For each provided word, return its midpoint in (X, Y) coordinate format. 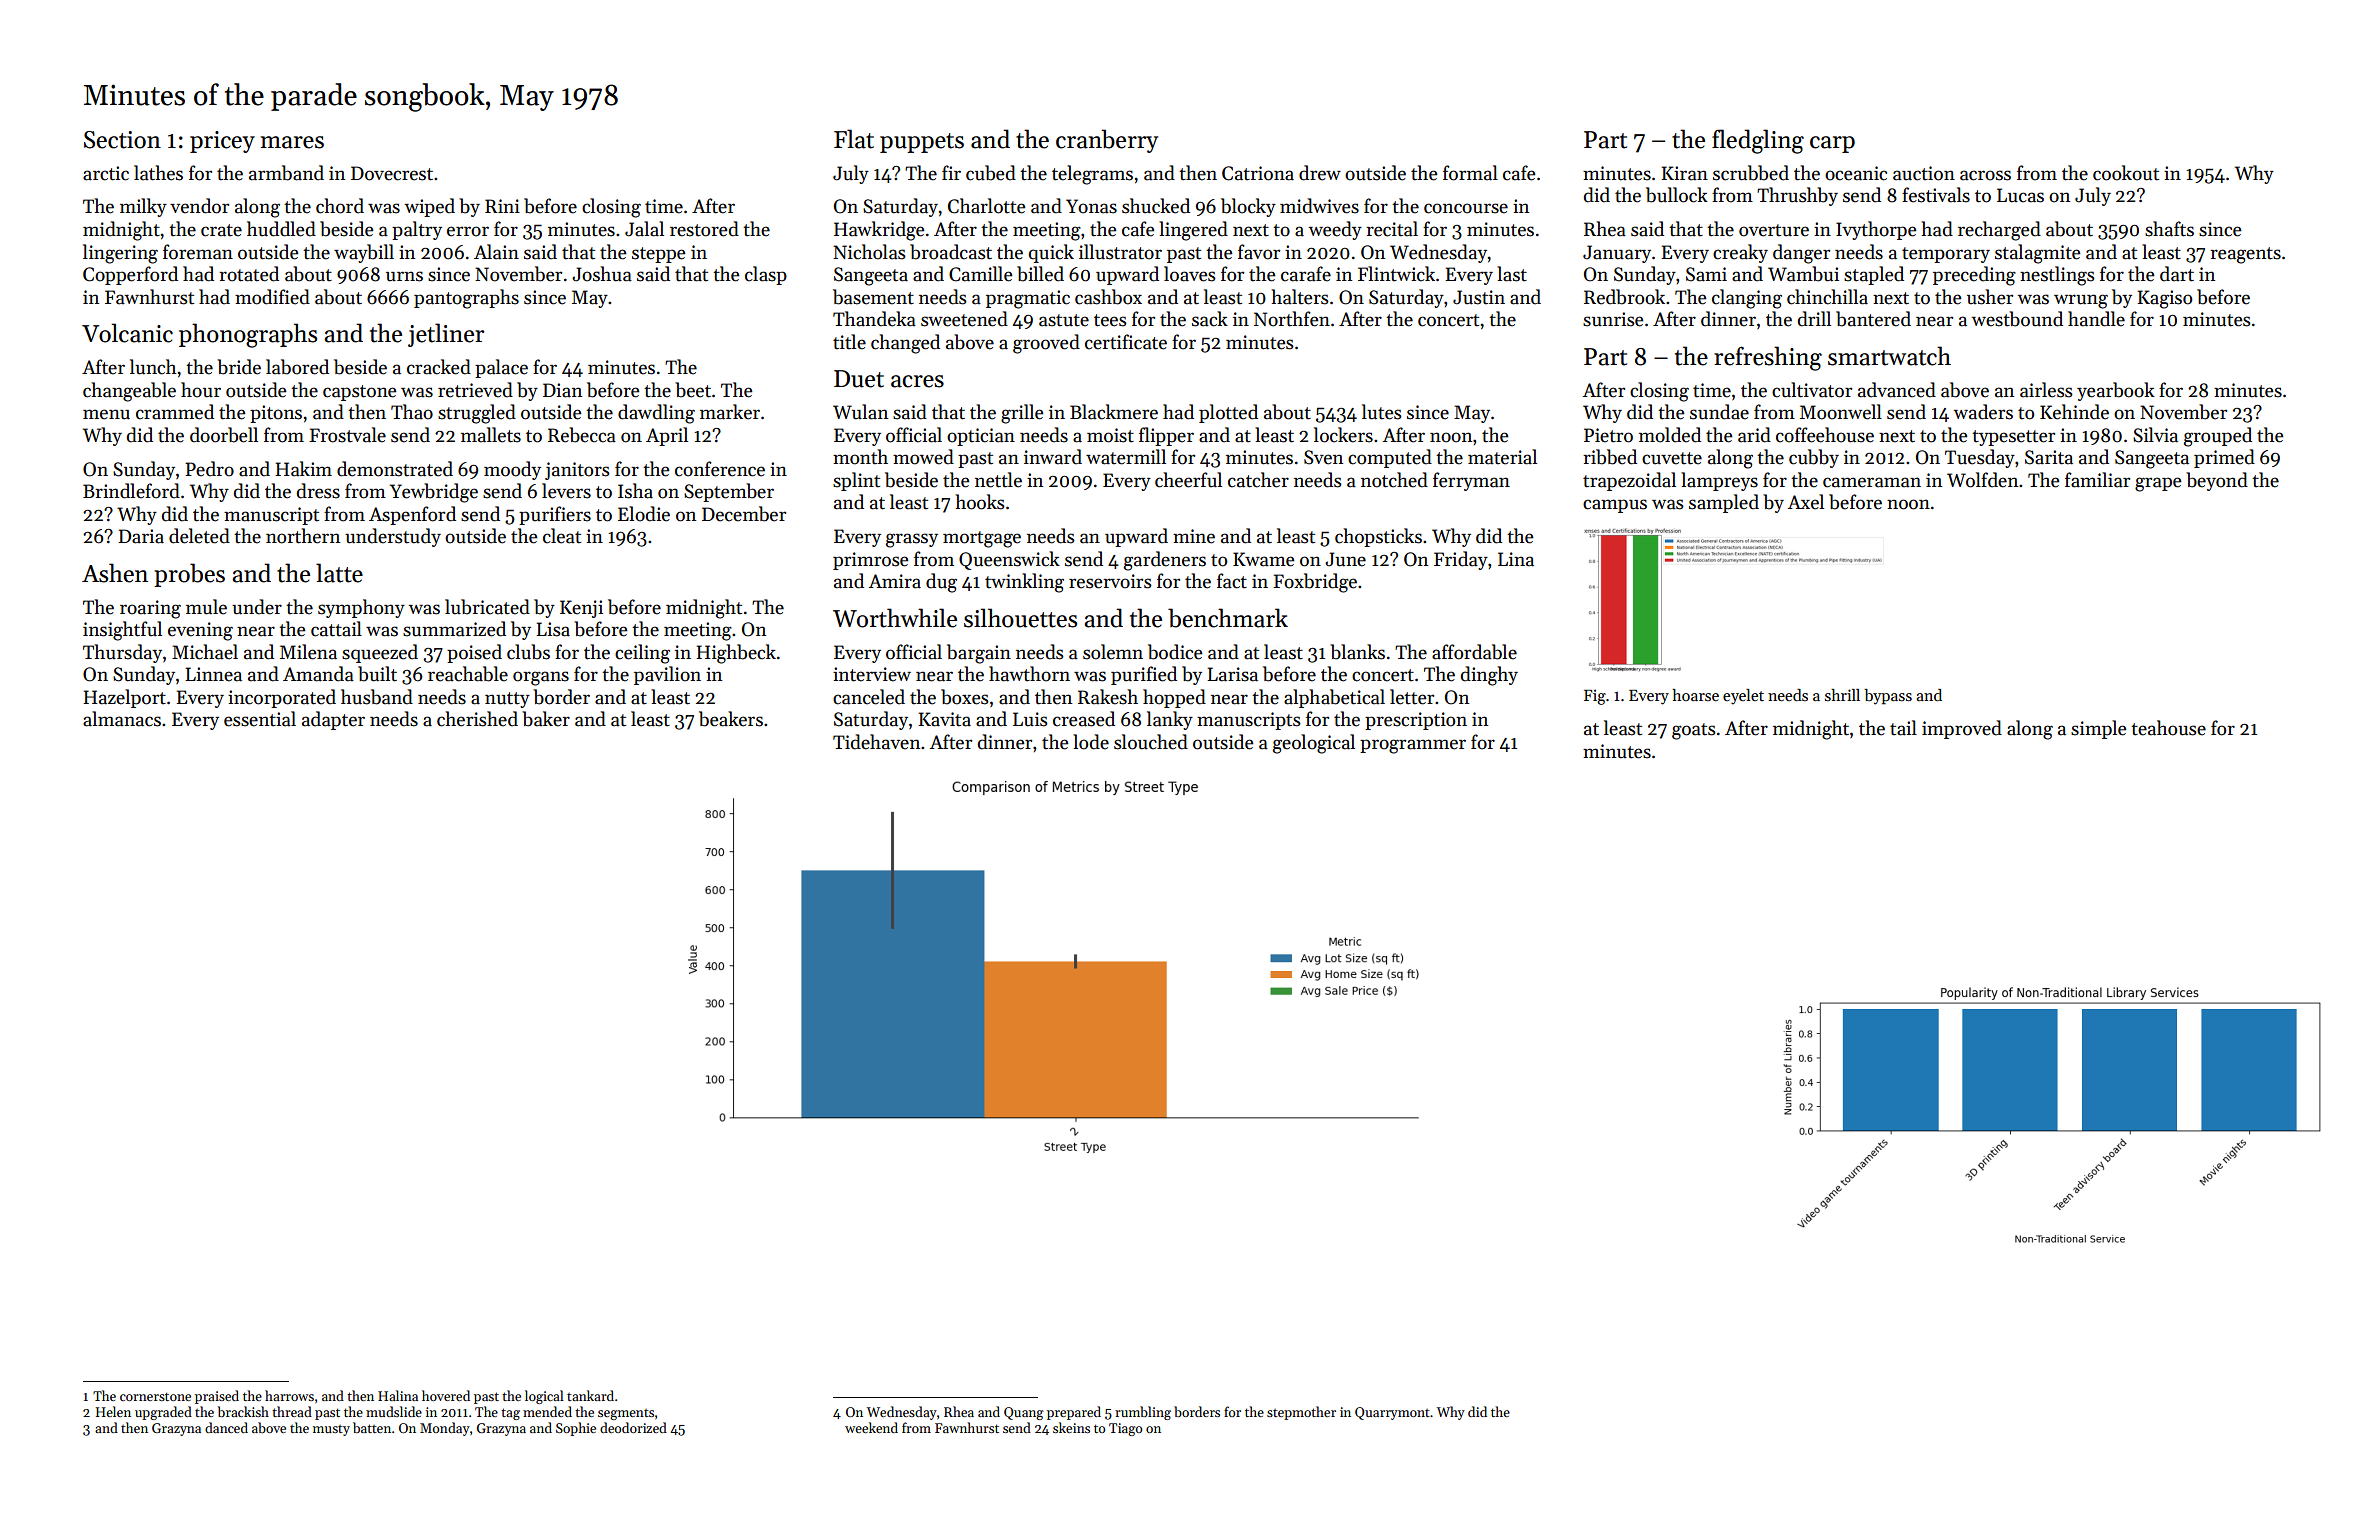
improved (1962, 729)
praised (217, 1397)
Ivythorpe (1876, 230)
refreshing (1768, 358)
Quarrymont (1392, 1413)
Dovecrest (392, 173)
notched (1394, 480)
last (1512, 274)
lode (1091, 742)
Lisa (553, 629)
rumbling (1143, 1413)
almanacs (122, 719)
